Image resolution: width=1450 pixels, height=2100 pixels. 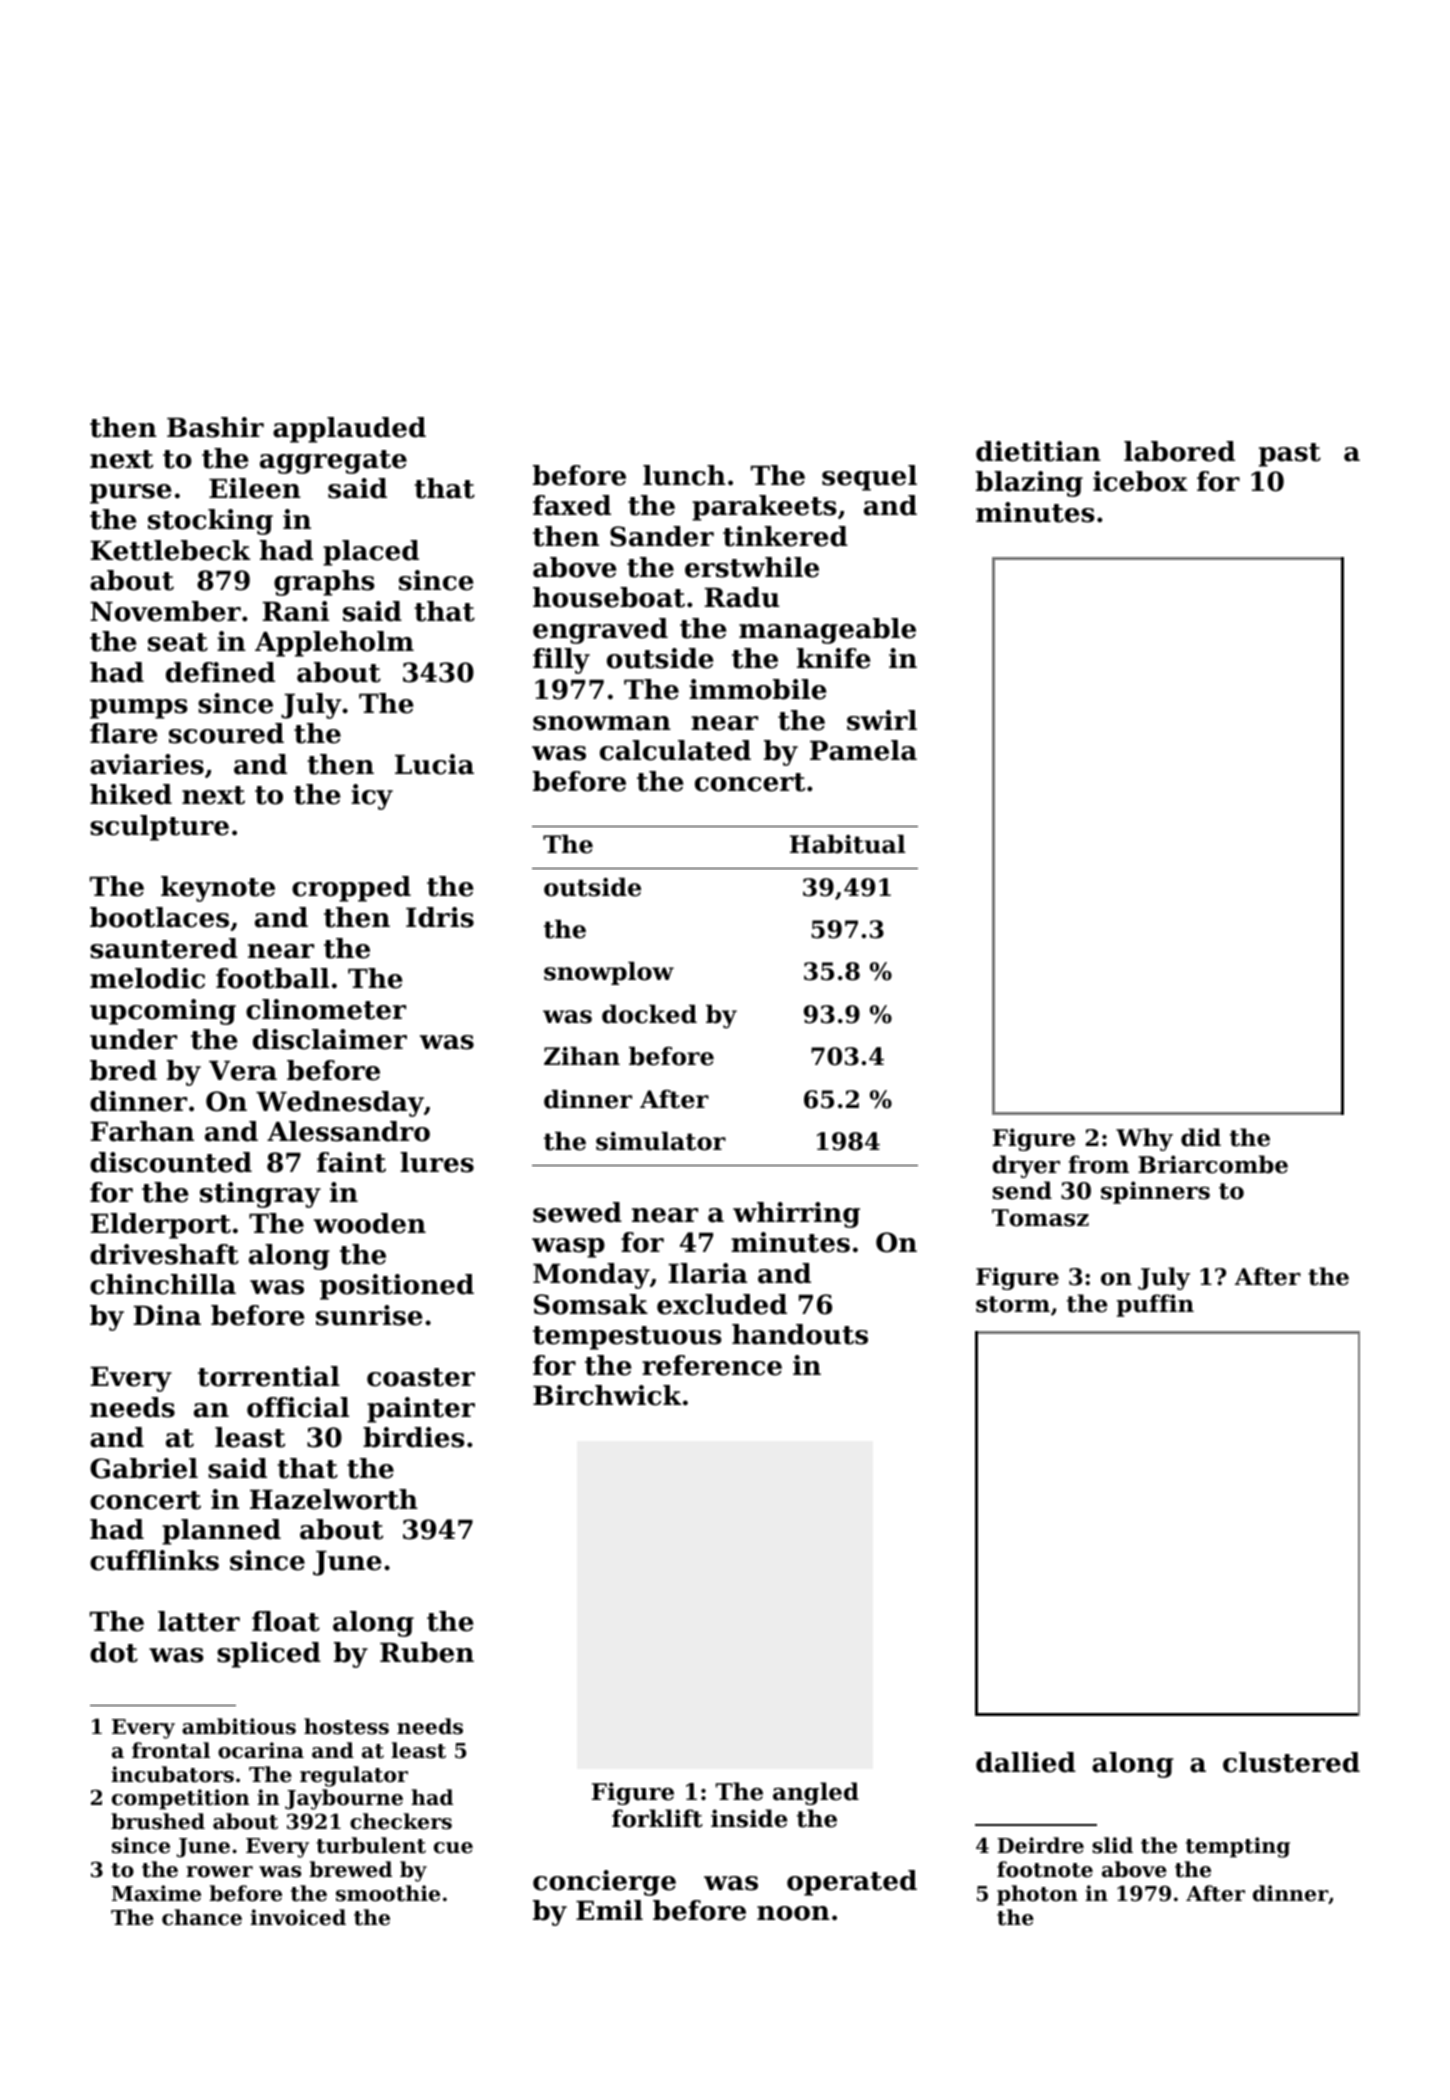 I want to click on dietitian, so click(x=1038, y=451).
